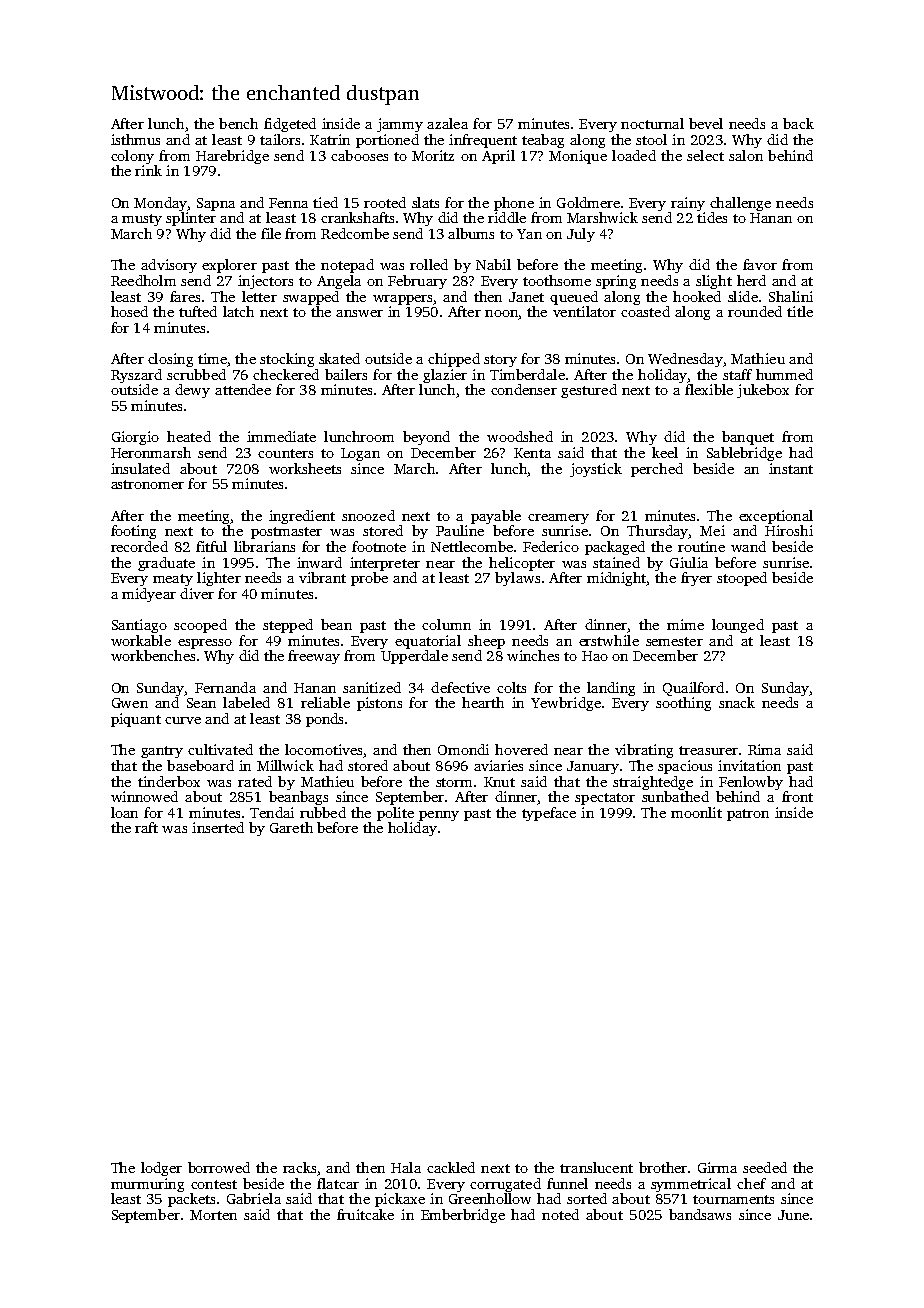 This screenshot has width=924, height=1308. Describe the element at coordinates (522, 564) in the screenshot. I see `helicopter` at that location.
